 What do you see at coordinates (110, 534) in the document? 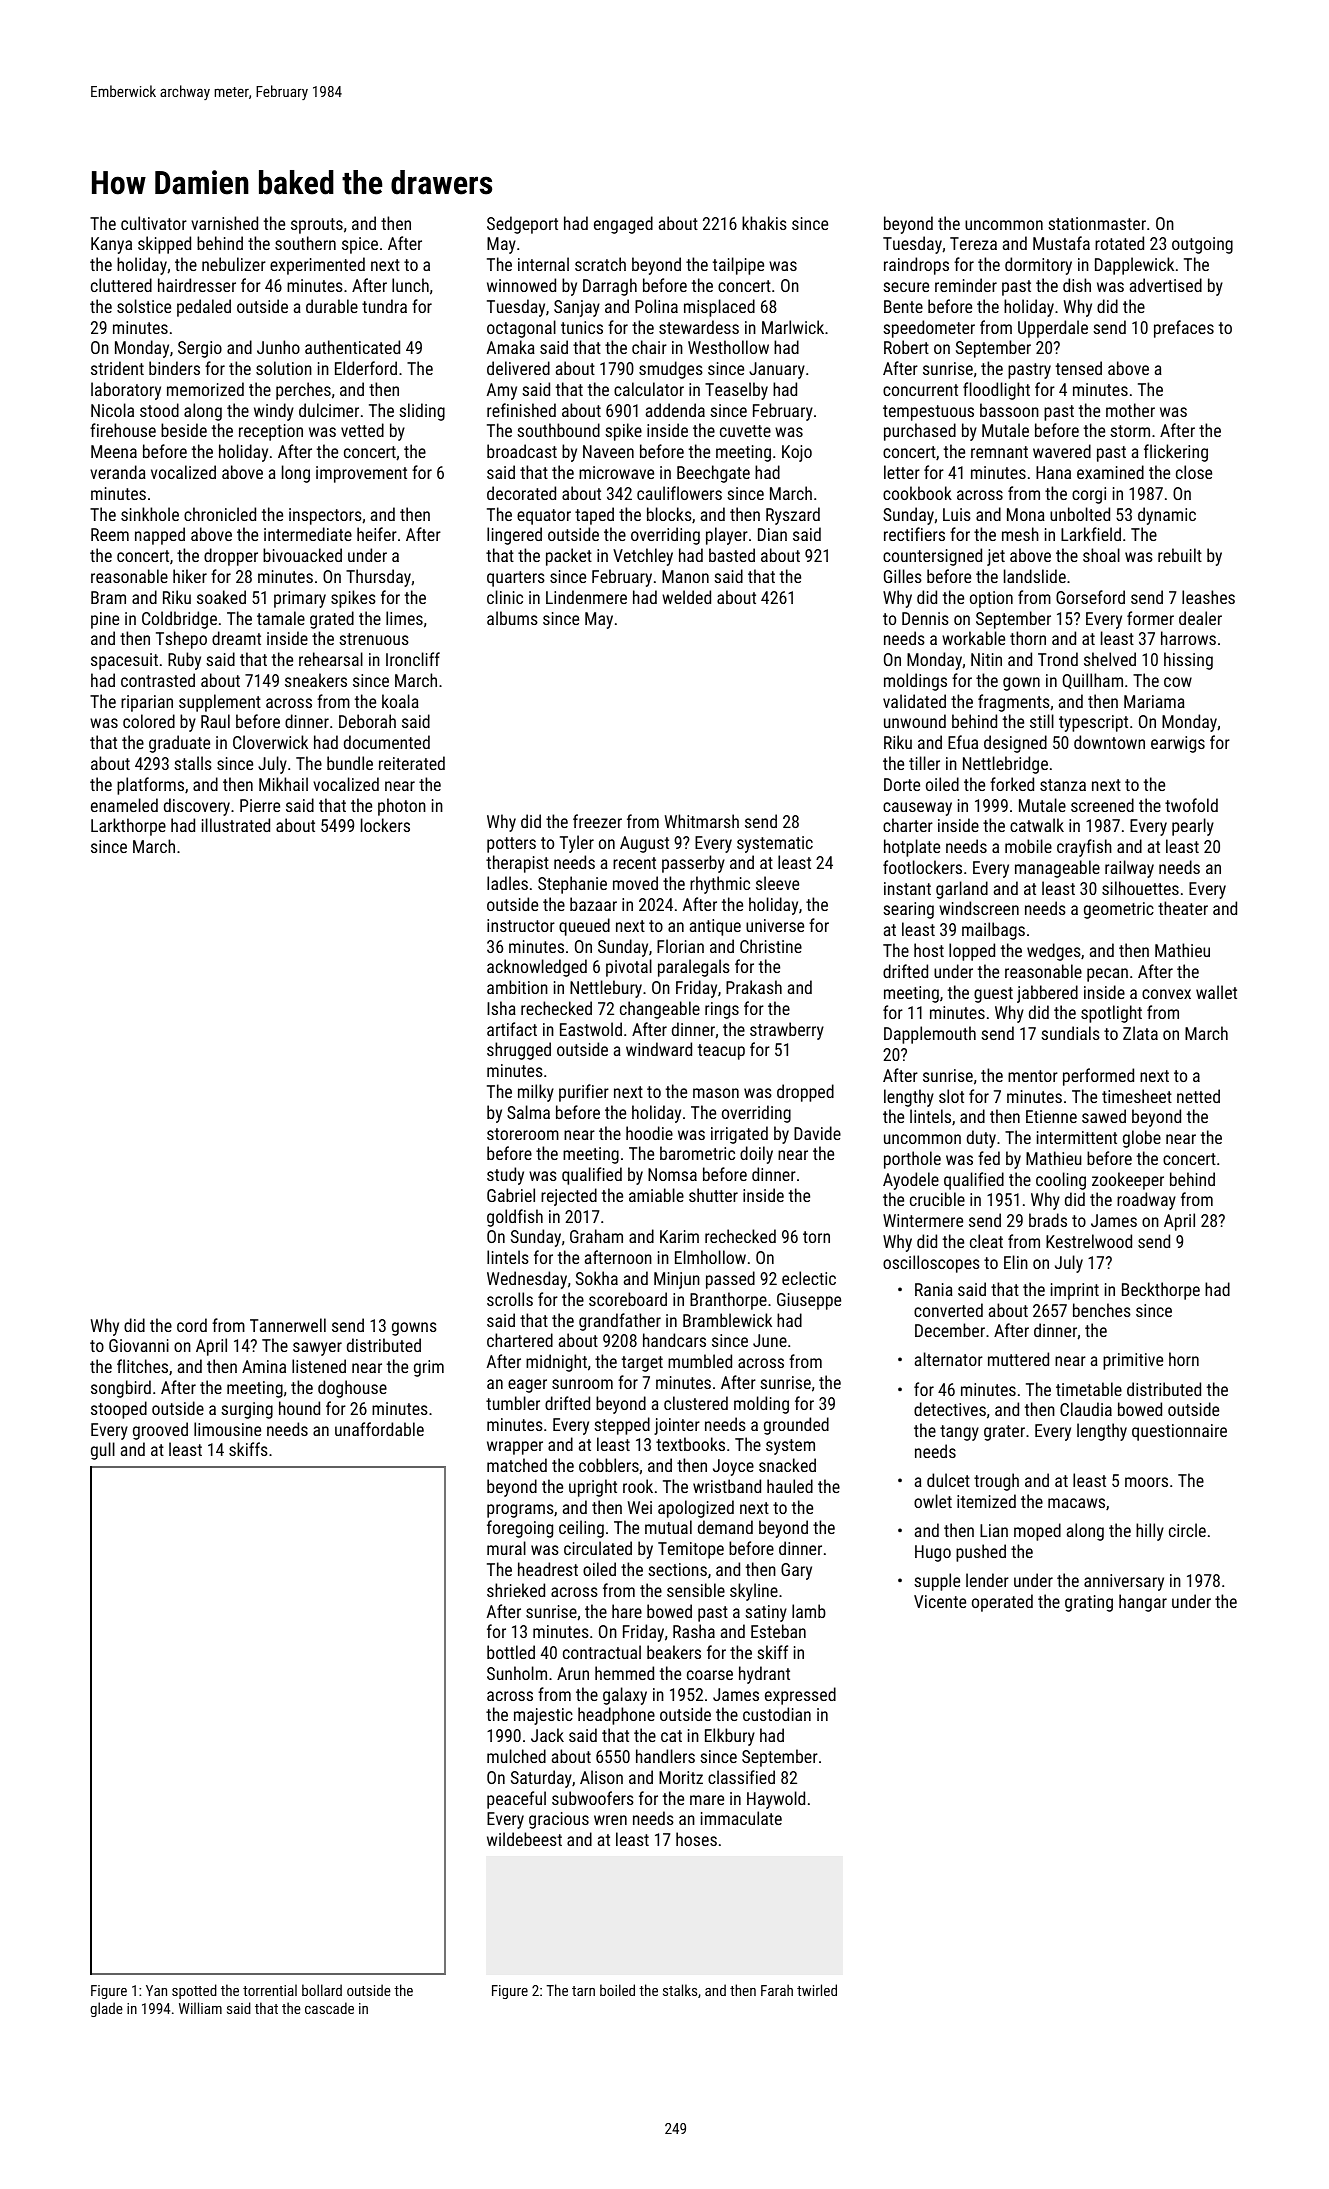
I see `Reem` at bounding box center [110, 534].
